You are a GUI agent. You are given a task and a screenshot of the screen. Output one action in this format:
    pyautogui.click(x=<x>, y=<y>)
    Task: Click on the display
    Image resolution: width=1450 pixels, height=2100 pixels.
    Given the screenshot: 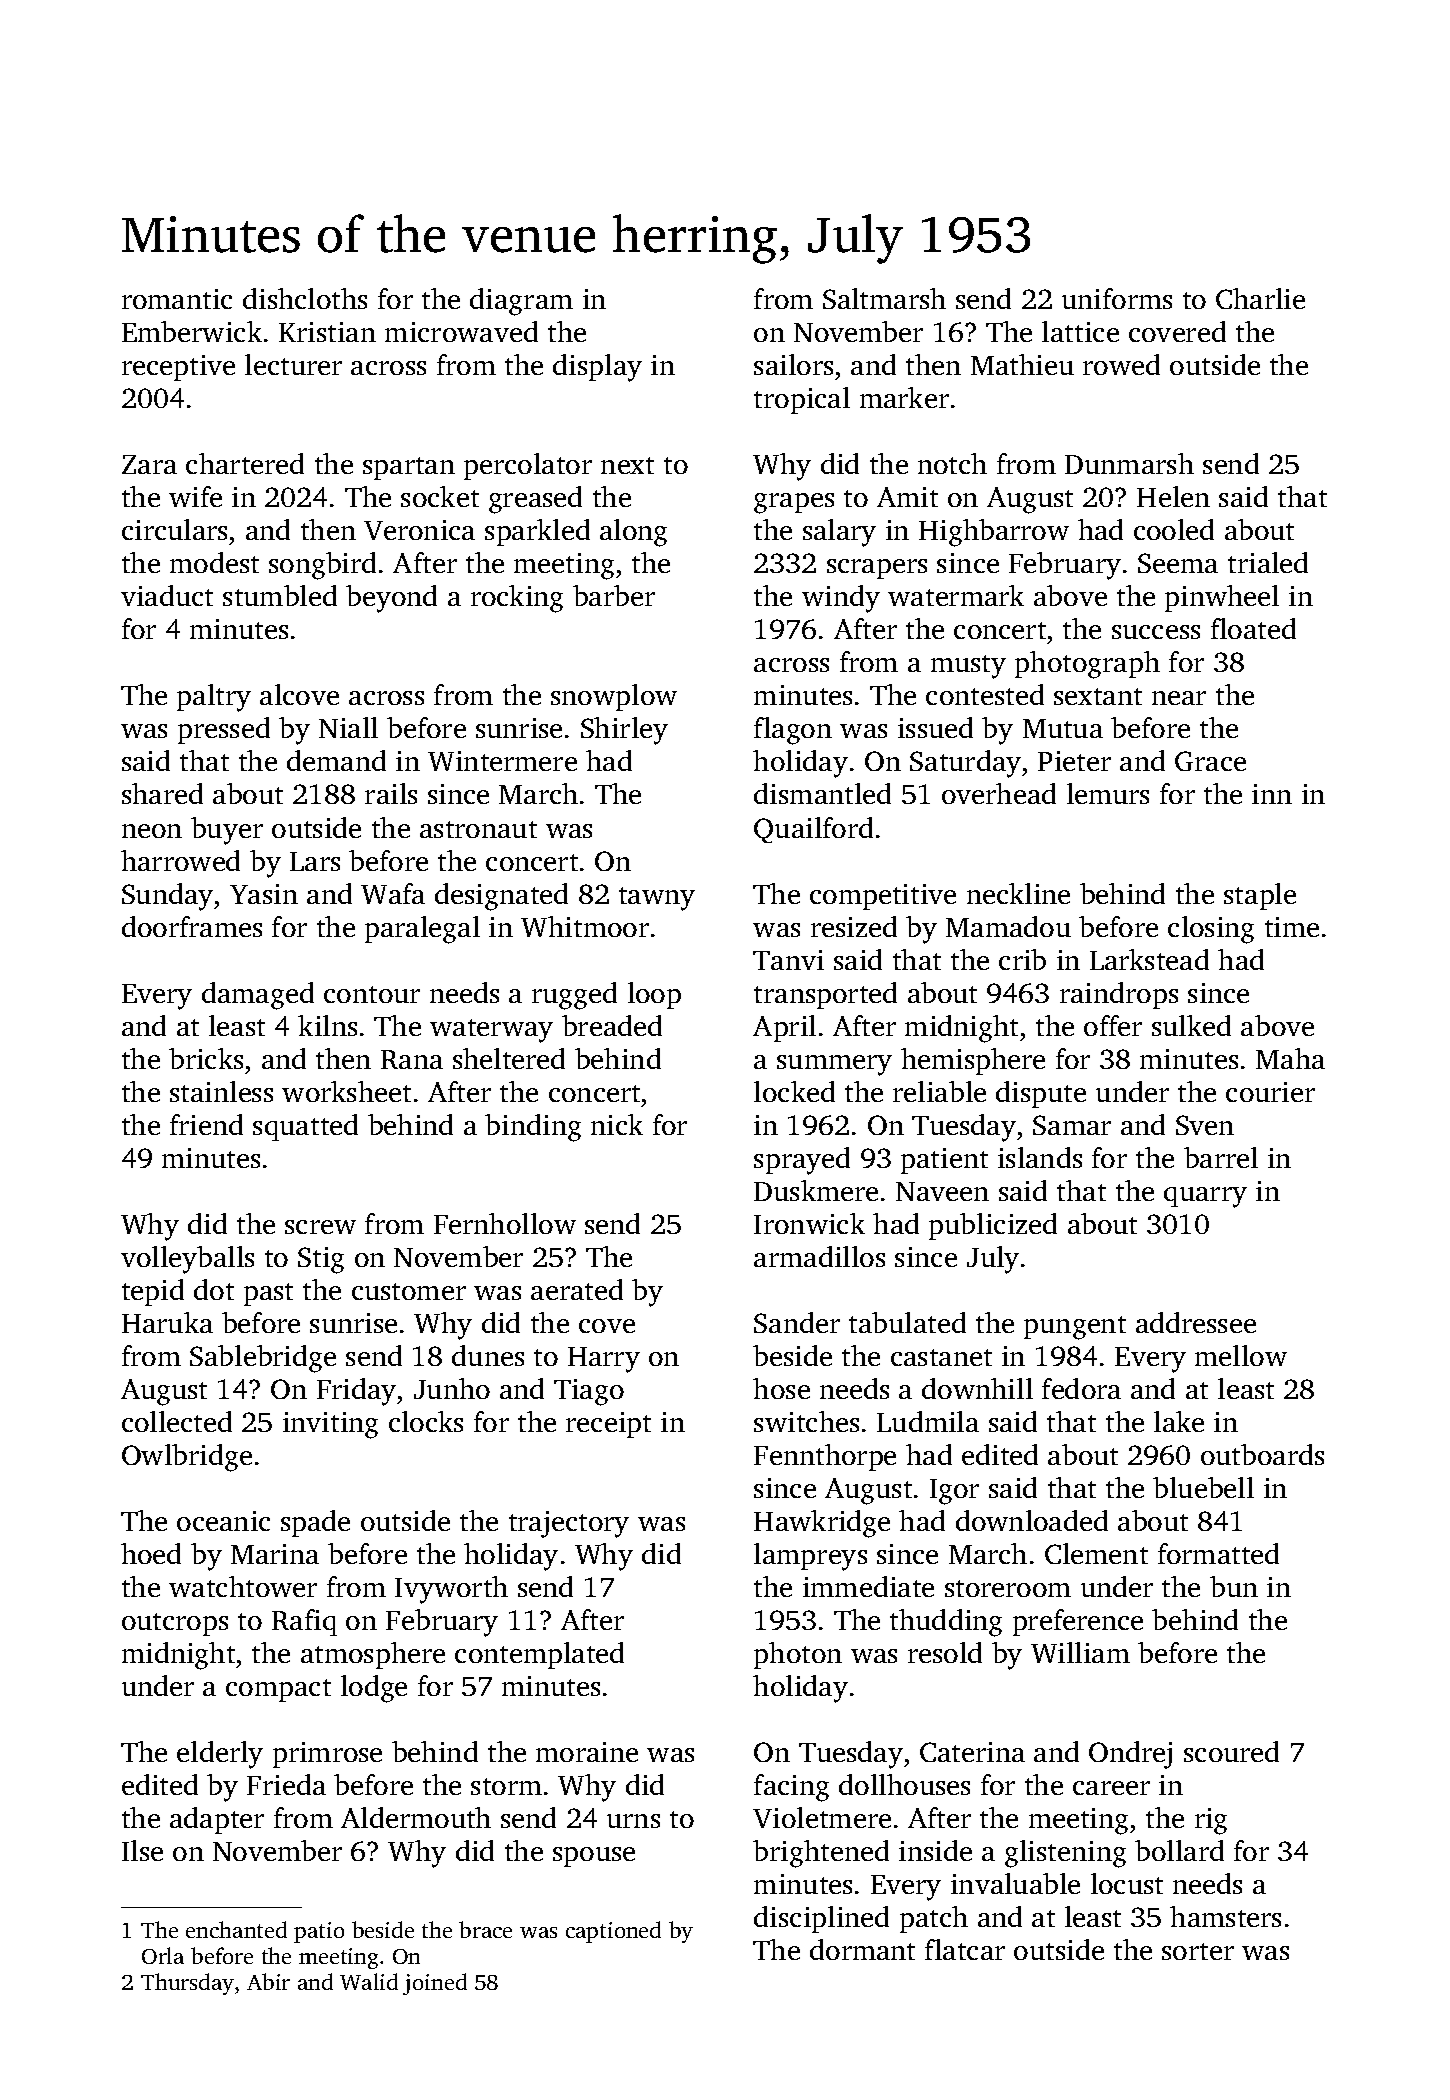 What is the action you would take?
    pyautogui.click(x=597, y=368)
